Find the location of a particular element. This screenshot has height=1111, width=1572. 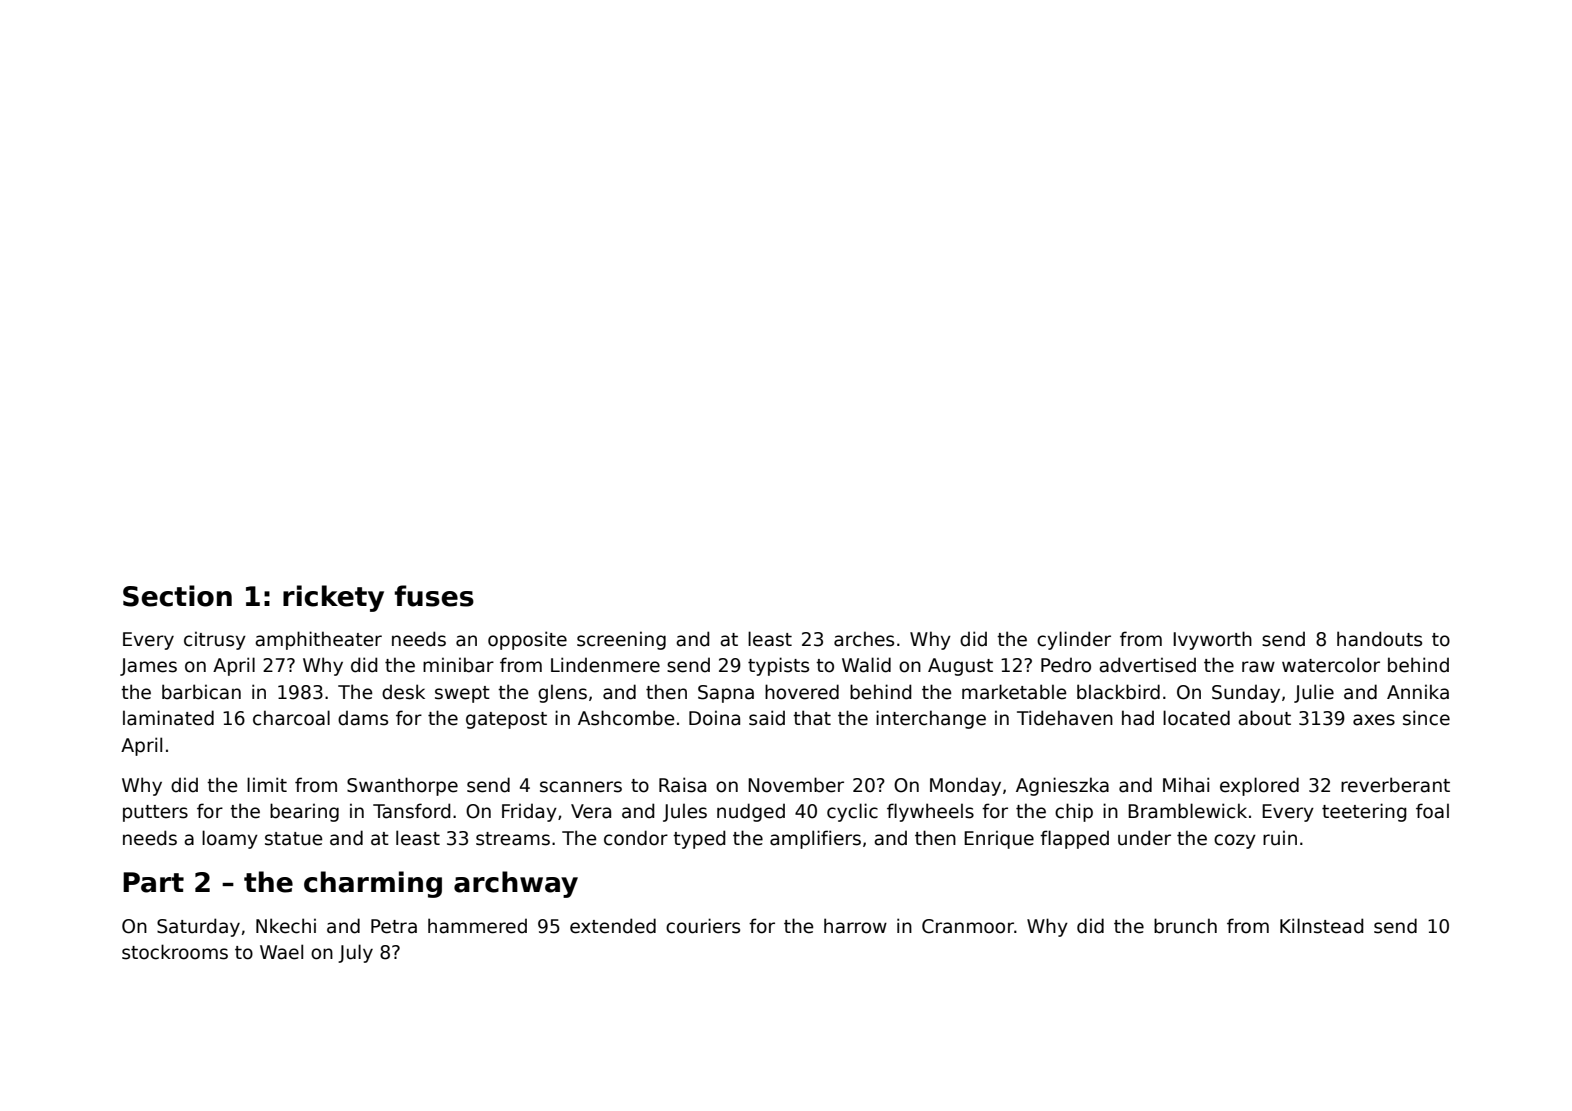

fuses is located at coordinates (434, 596).
